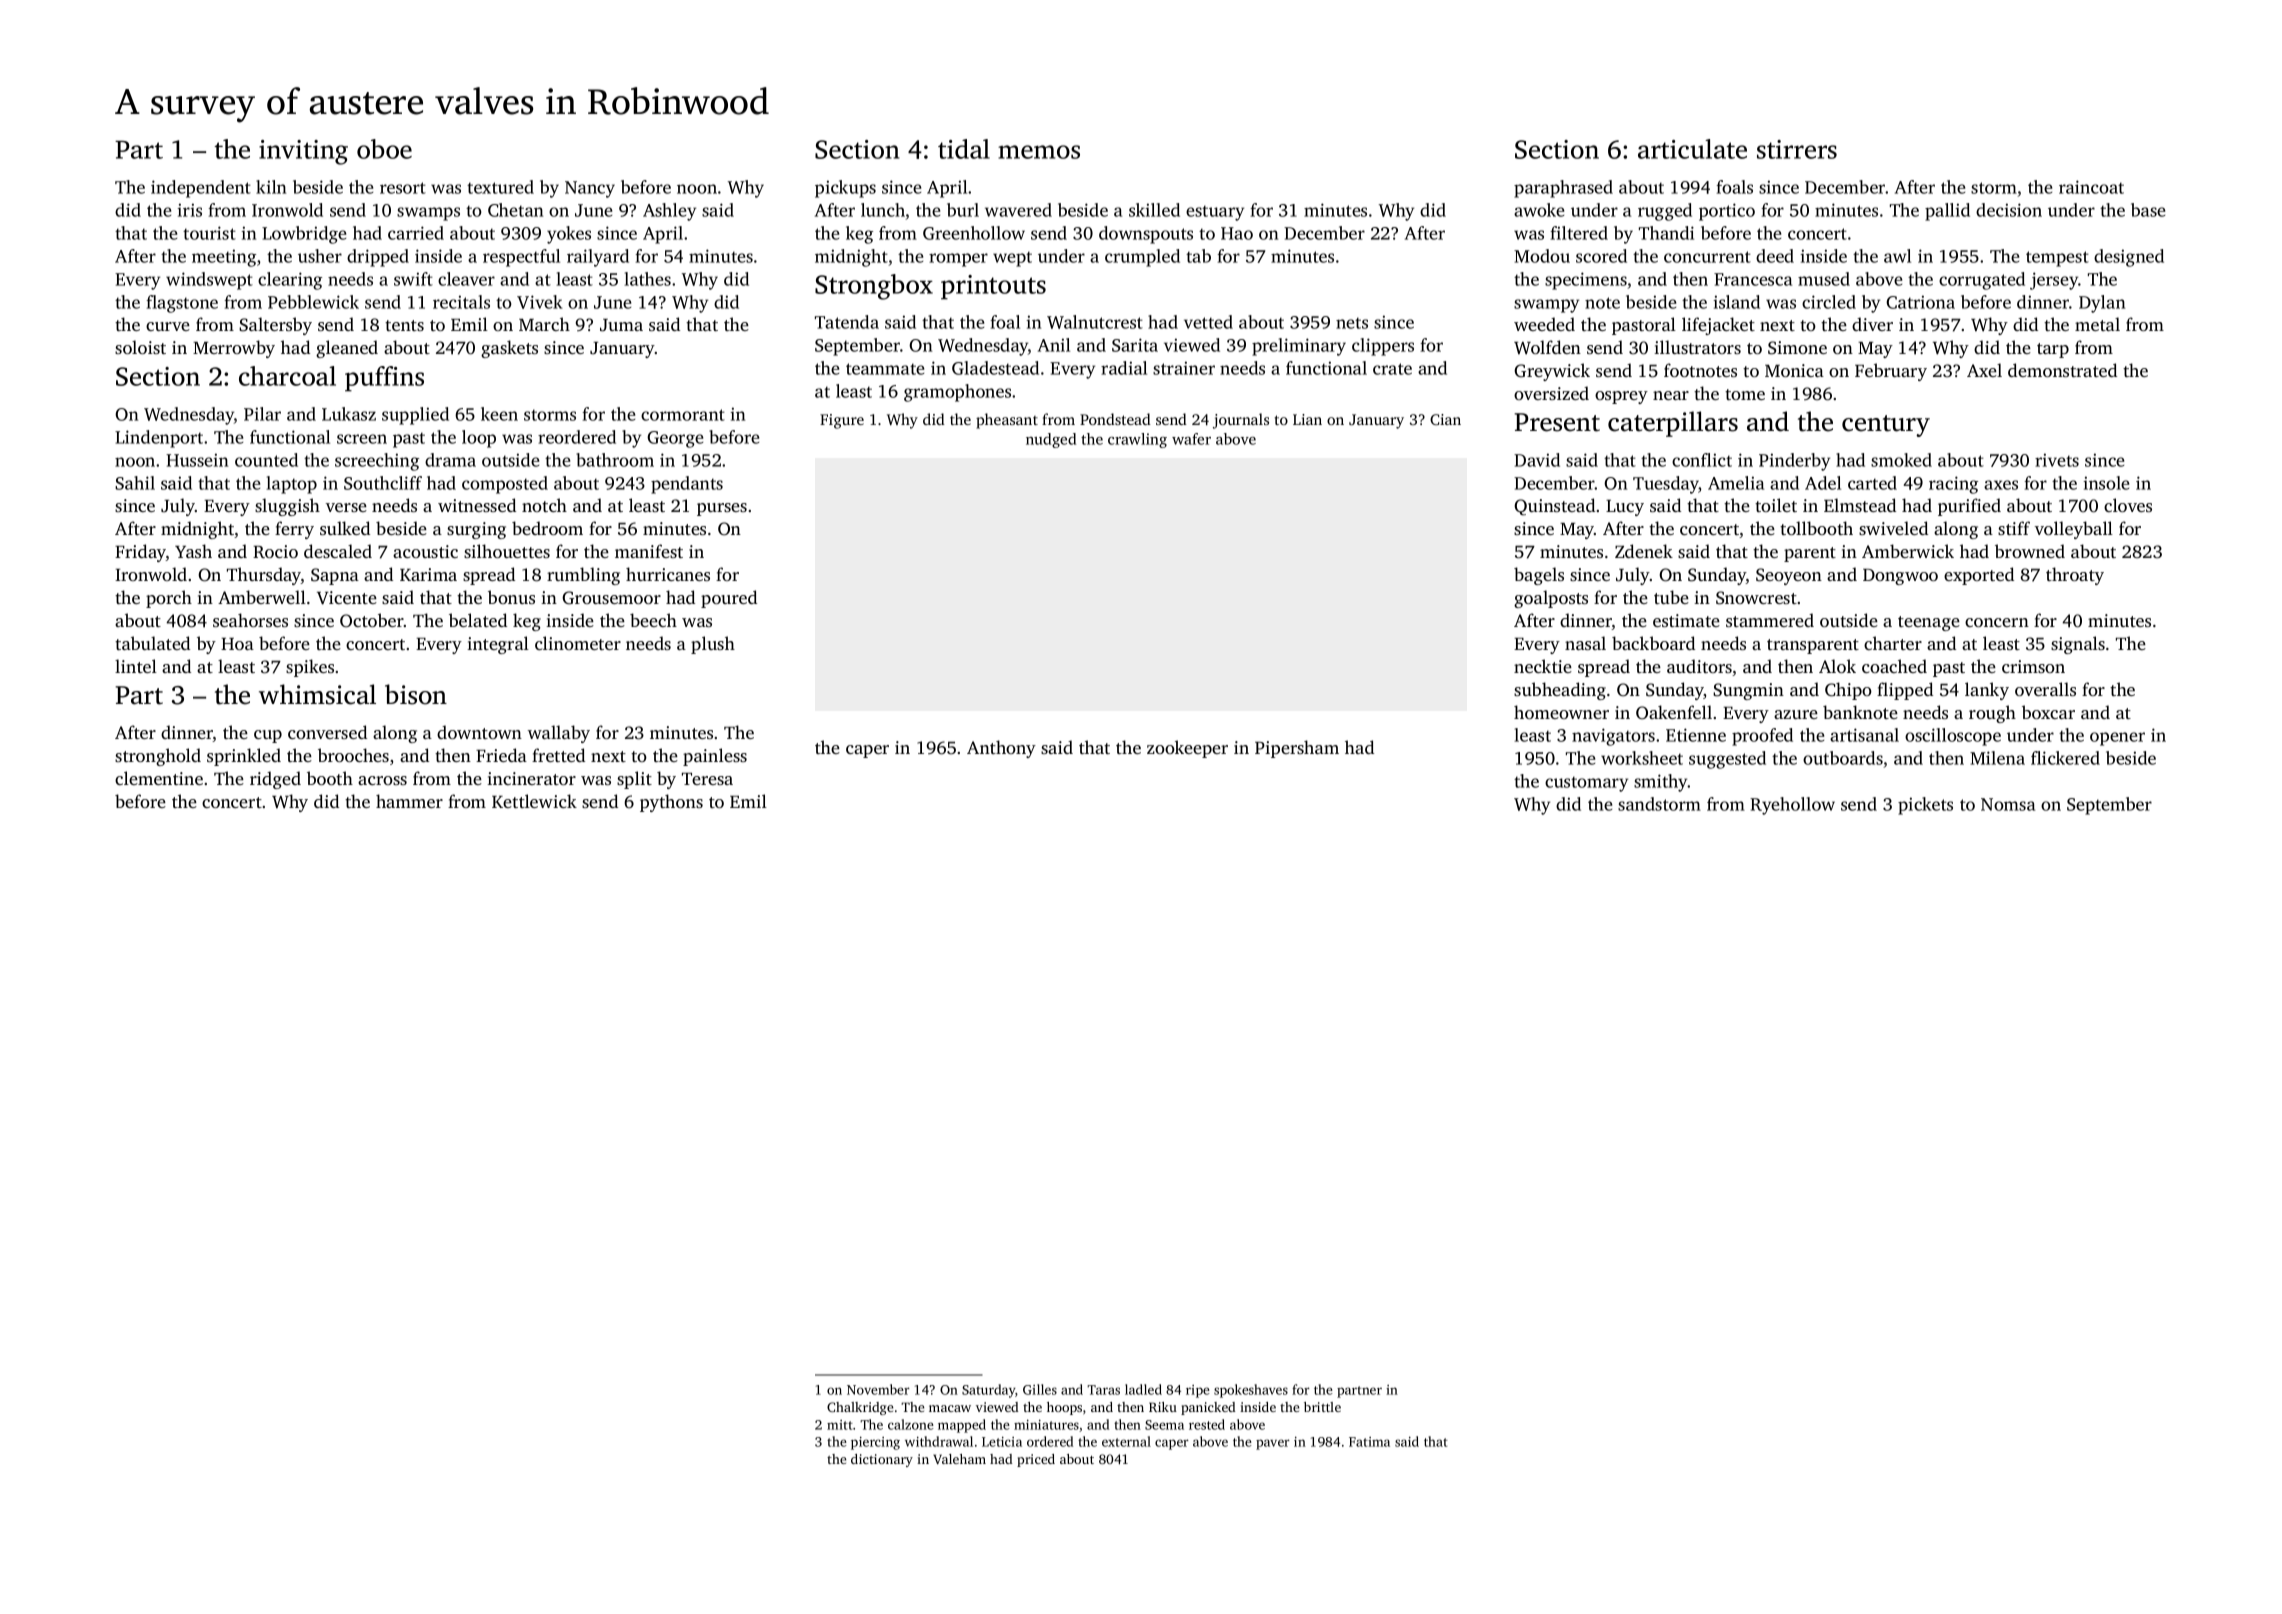 Image resolution: width=2282 pixels, height=1614 pixels. Describe the element at coordinates (384, 149) in the screenshot. I see `oboe` at that location.
